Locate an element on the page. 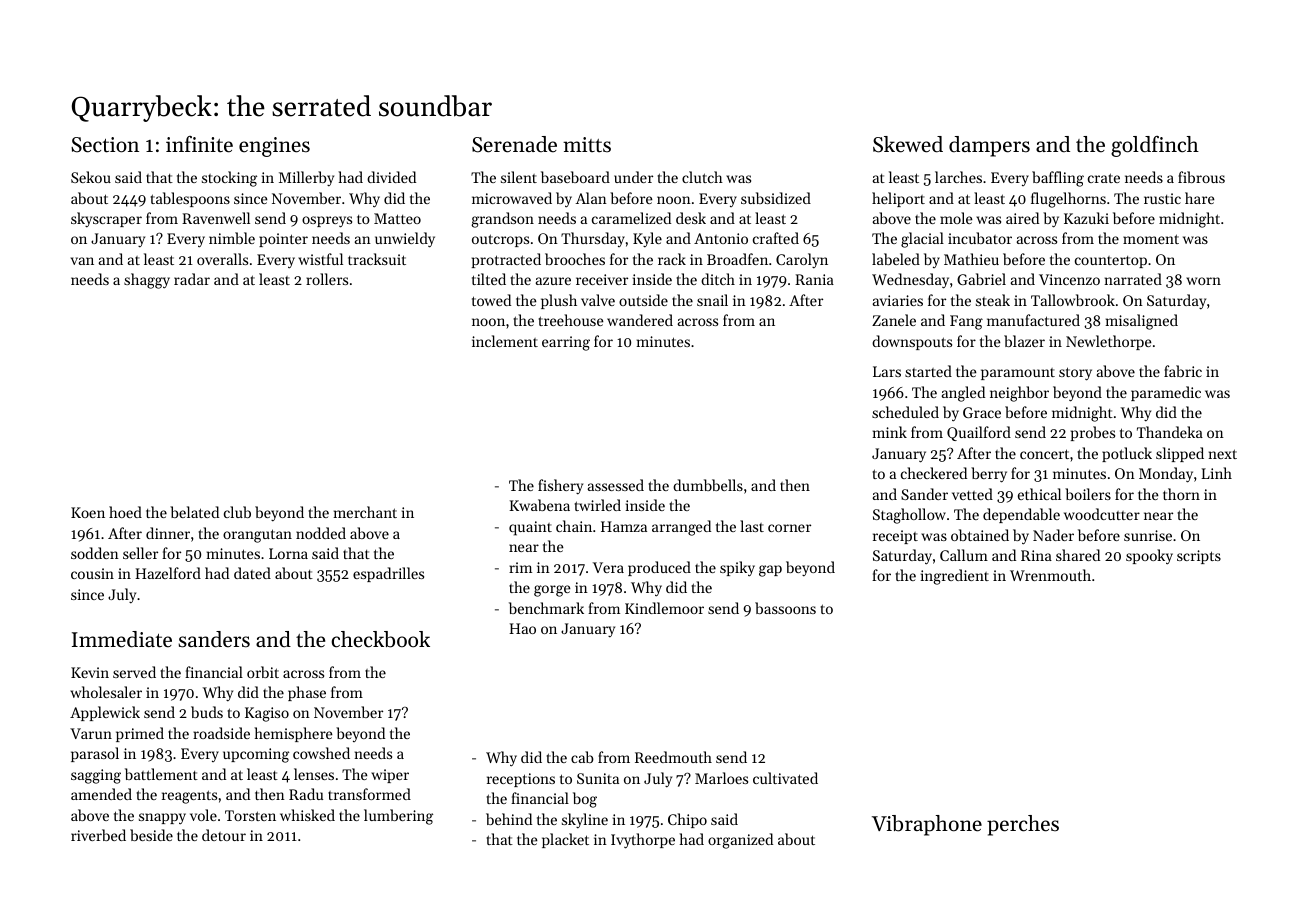  arranged is located at coordinates (681, 528).
